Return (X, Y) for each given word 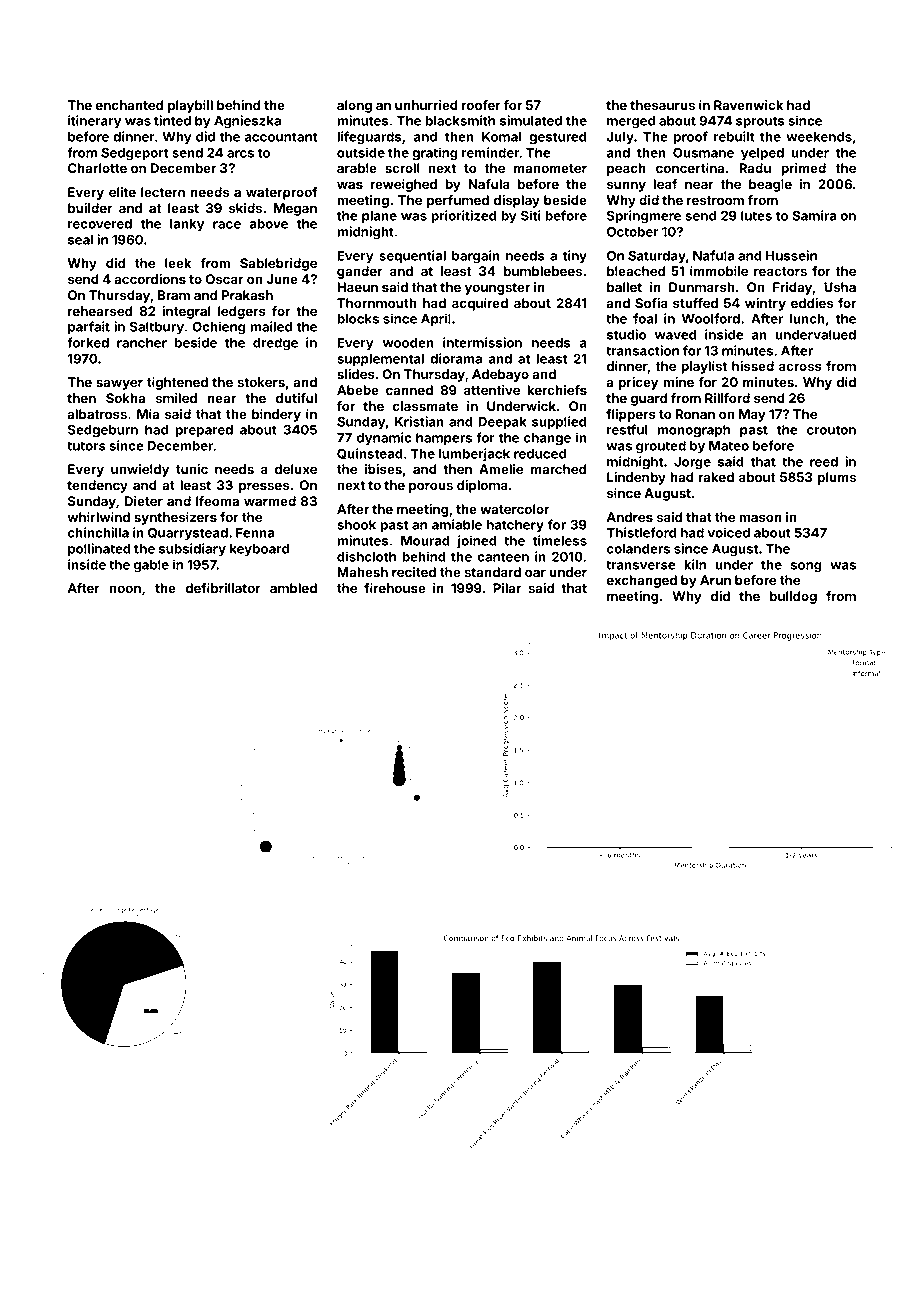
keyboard (259, 550)
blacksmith (460, 120)
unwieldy (140, 470)
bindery (276, 415)
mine (678, 382)
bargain (476, 257)
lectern (163, 192)
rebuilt (734, 136)
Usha (840, 287)
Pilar (507, 588)
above (268, 224)
